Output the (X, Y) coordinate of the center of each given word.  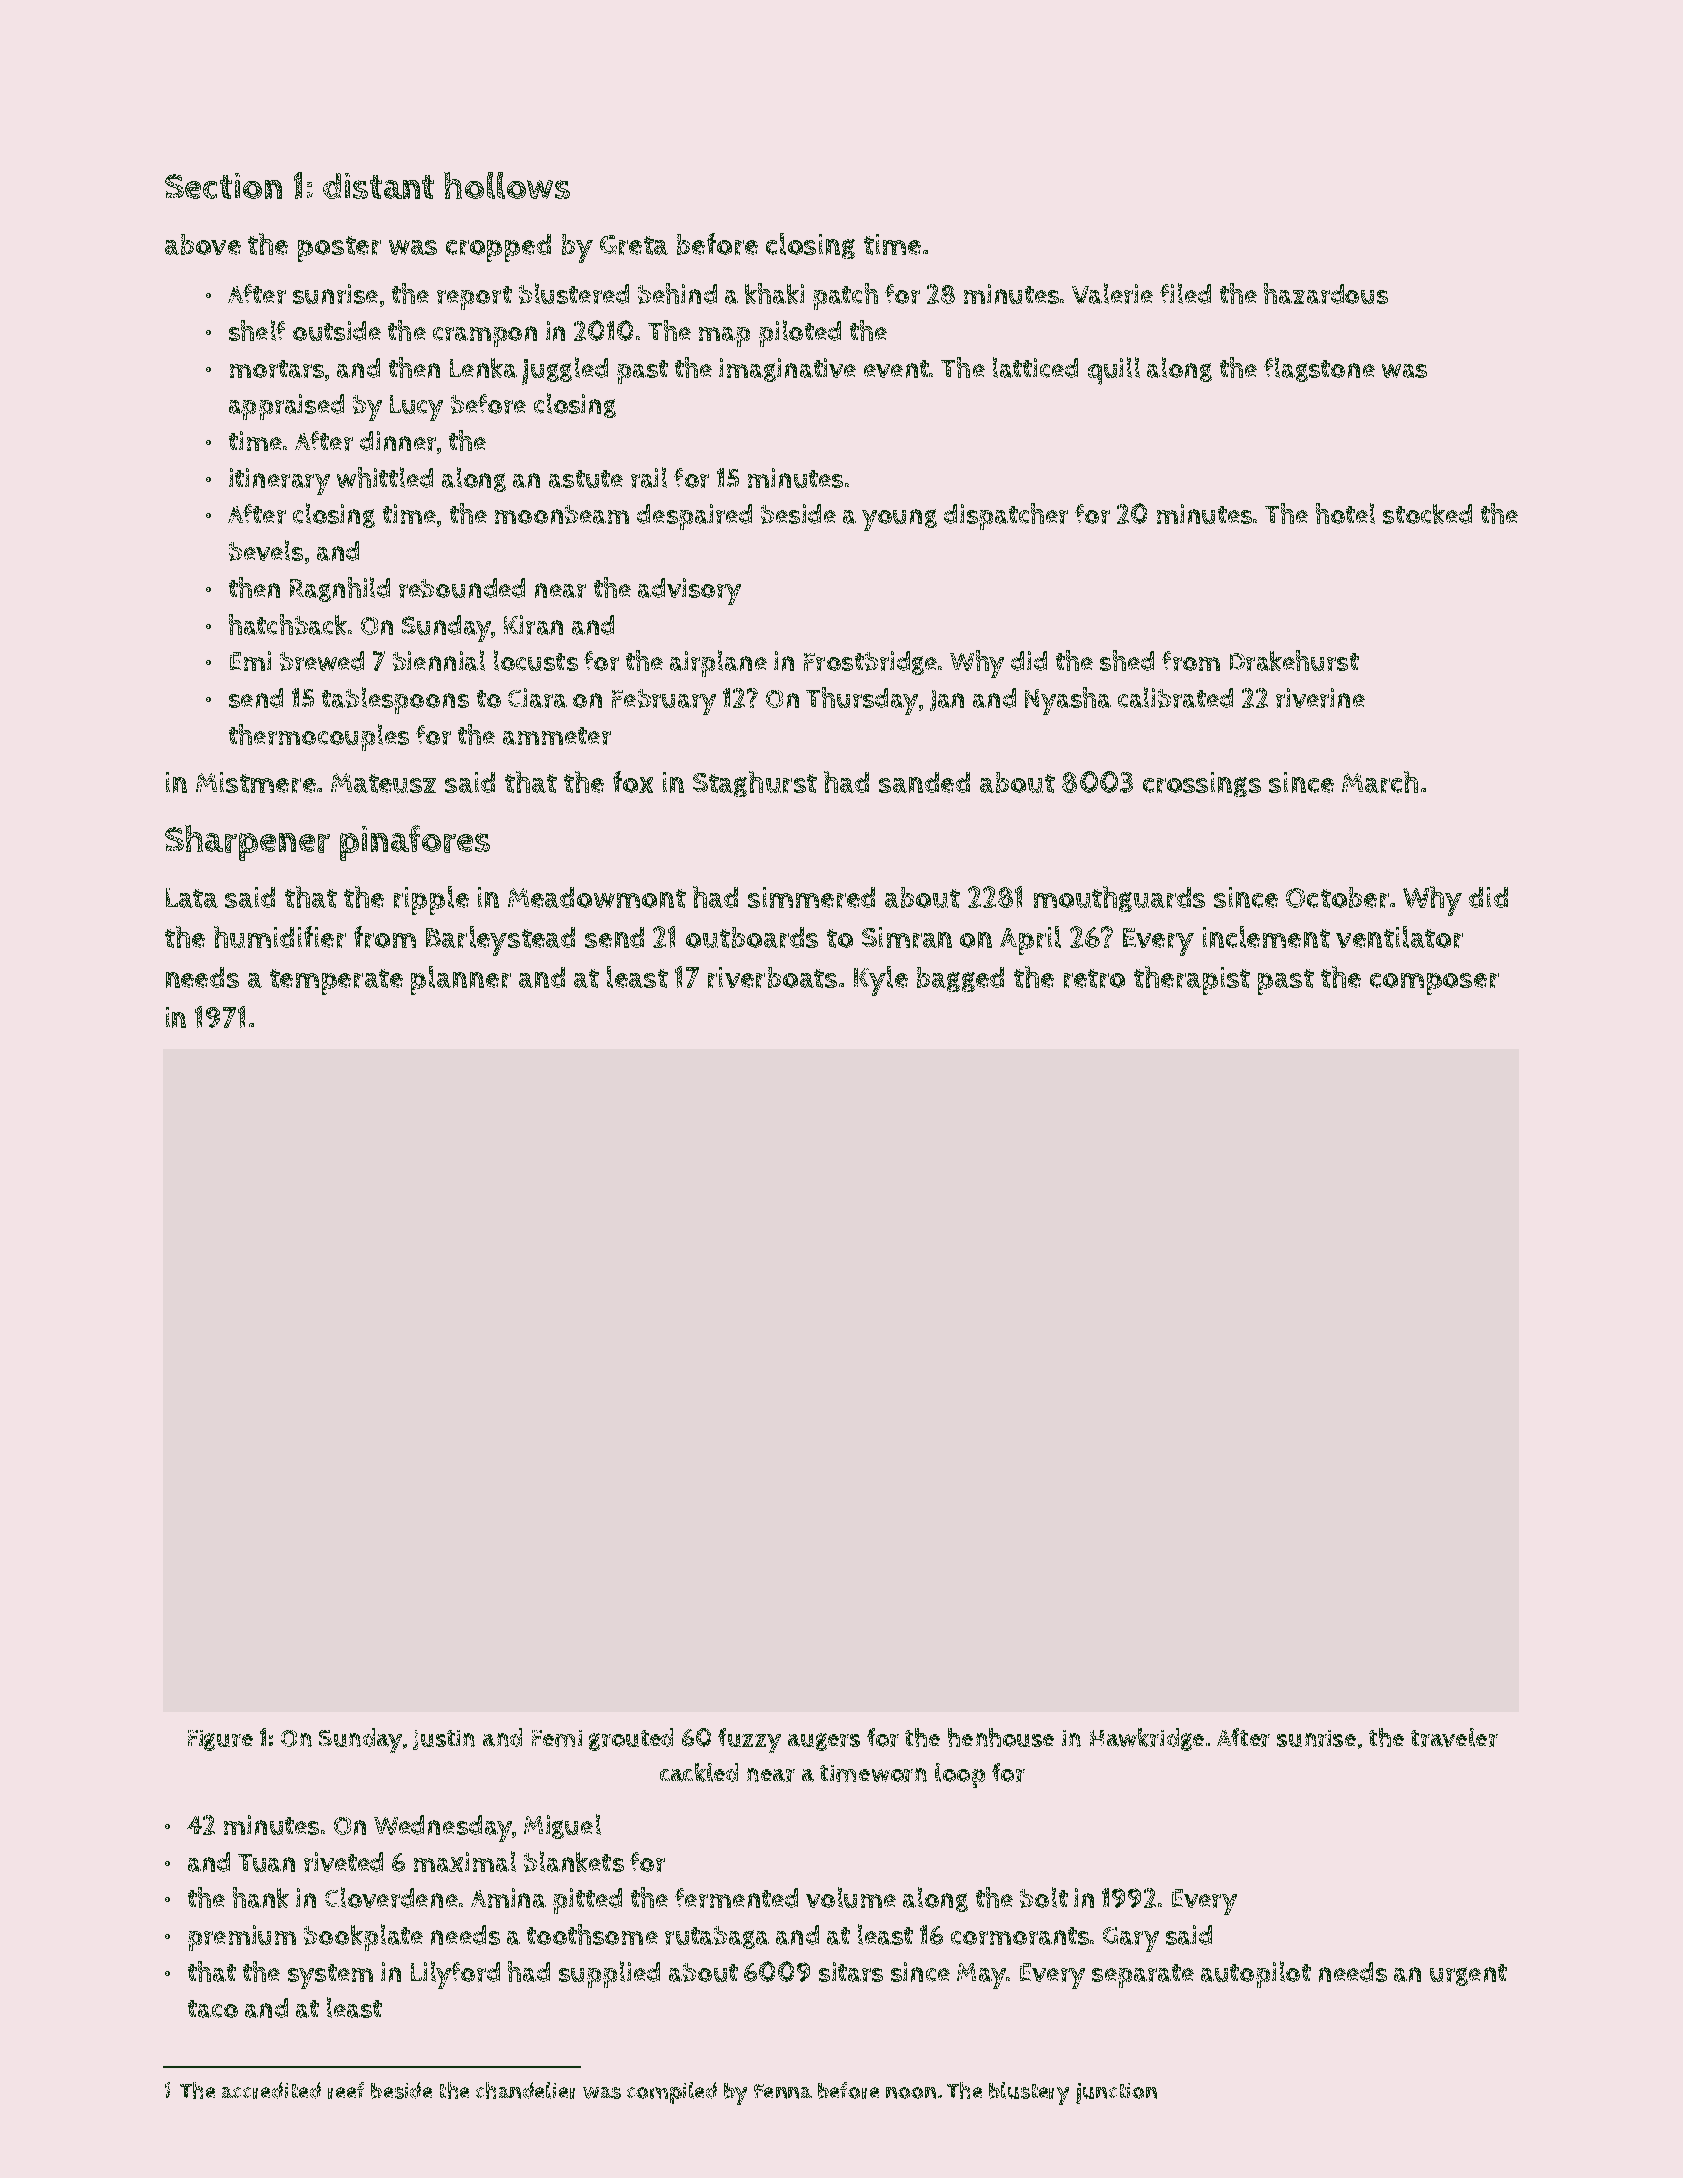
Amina (508, 1898)
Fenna (783, 2091)
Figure (220, 1740)
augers (824, 1742)
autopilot (1256, 1974)
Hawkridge (1147, 1739)
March (1380, 782)
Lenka (483, 368)
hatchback (288, 624)
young (899, 520)
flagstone (1319, 369)
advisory (689, 591)
